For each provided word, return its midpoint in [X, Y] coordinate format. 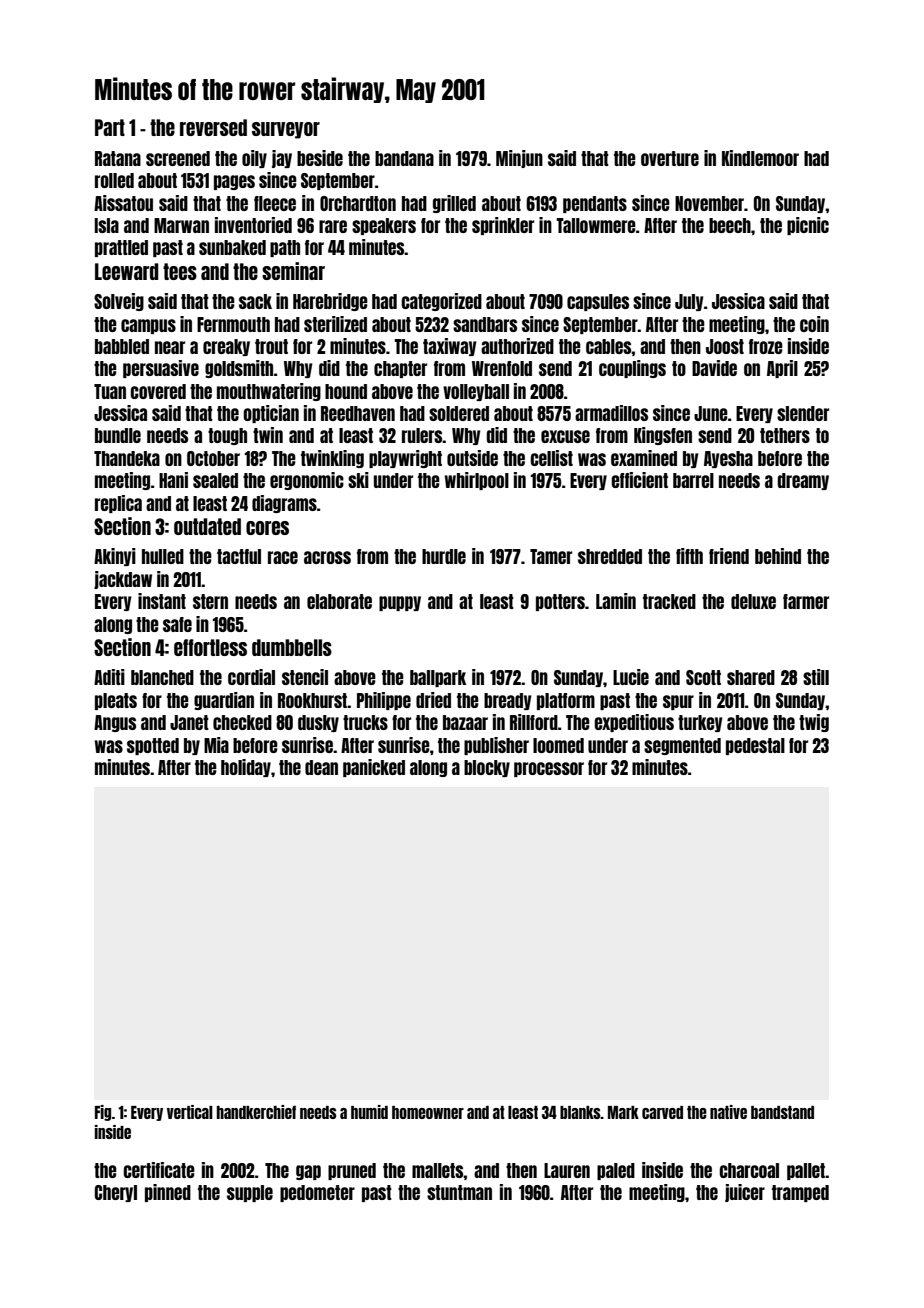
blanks [580, 1112]
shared [751, 677]
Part [110, 127]
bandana [404, 158]
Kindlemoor [760, 158]
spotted [153, 746]
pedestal [755, 746]
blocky [487, 768]
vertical [190, 1112]
